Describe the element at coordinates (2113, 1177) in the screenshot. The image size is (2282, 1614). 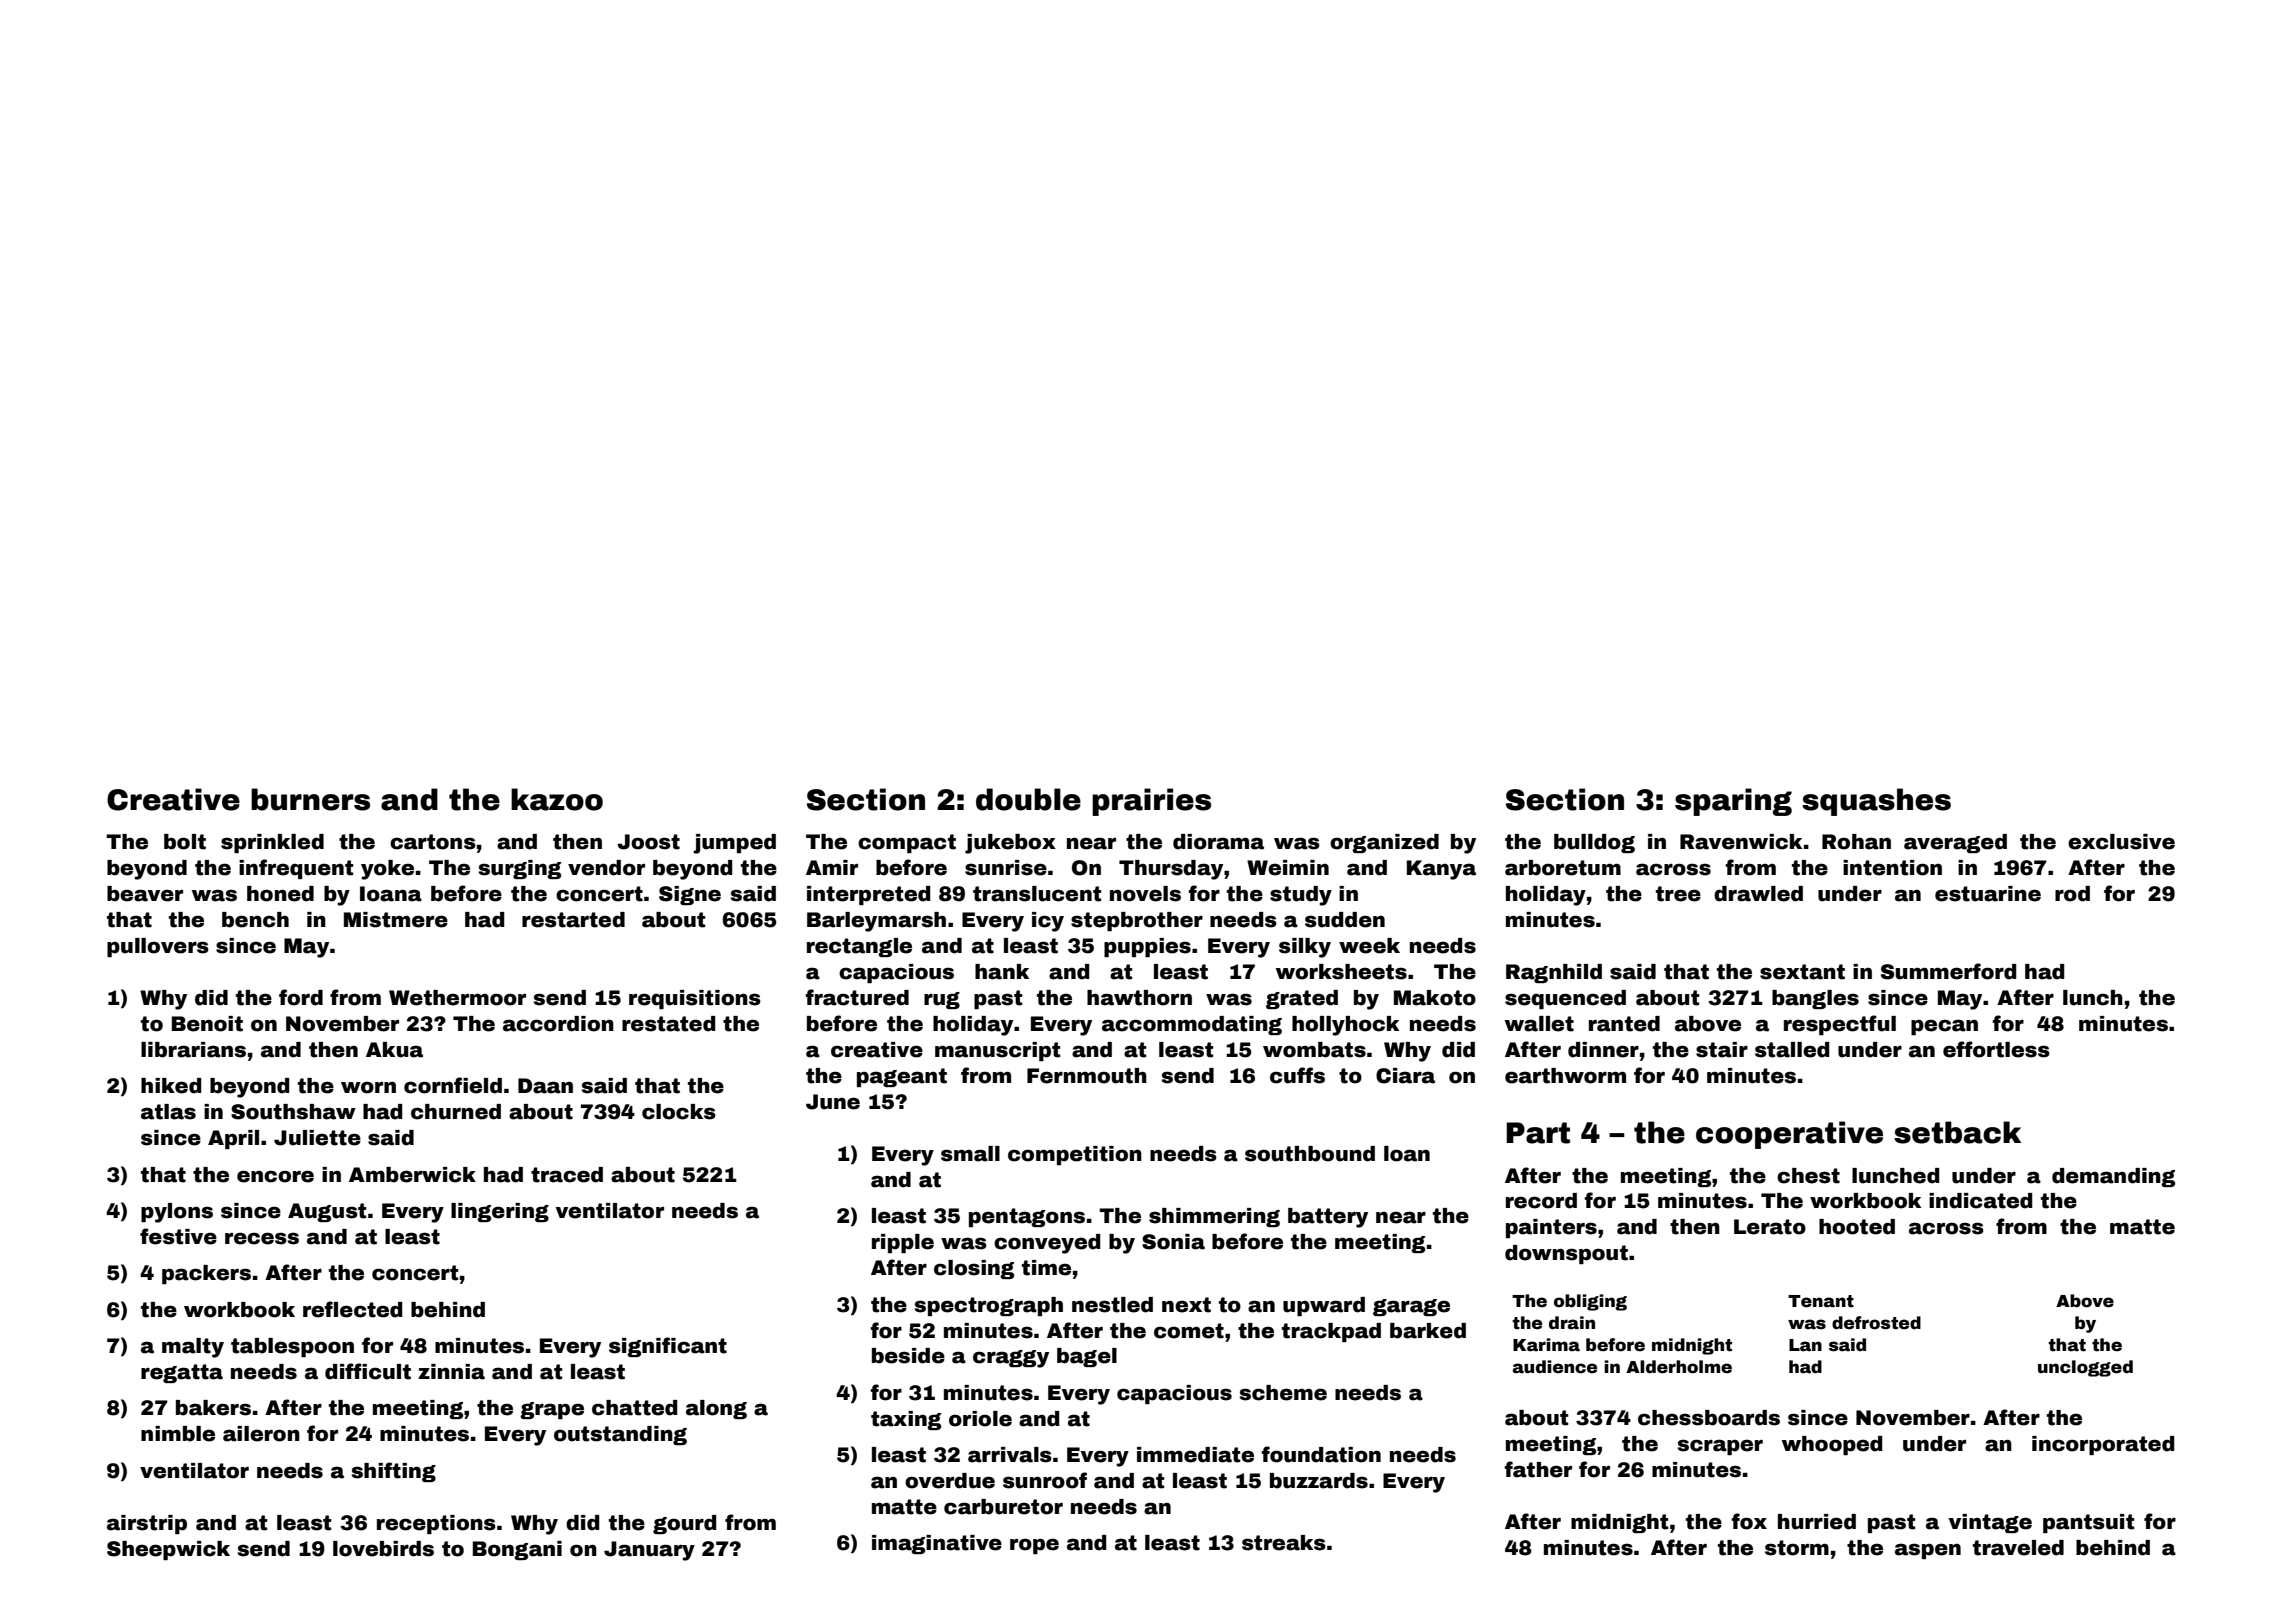
I see `demanding` at that location.
